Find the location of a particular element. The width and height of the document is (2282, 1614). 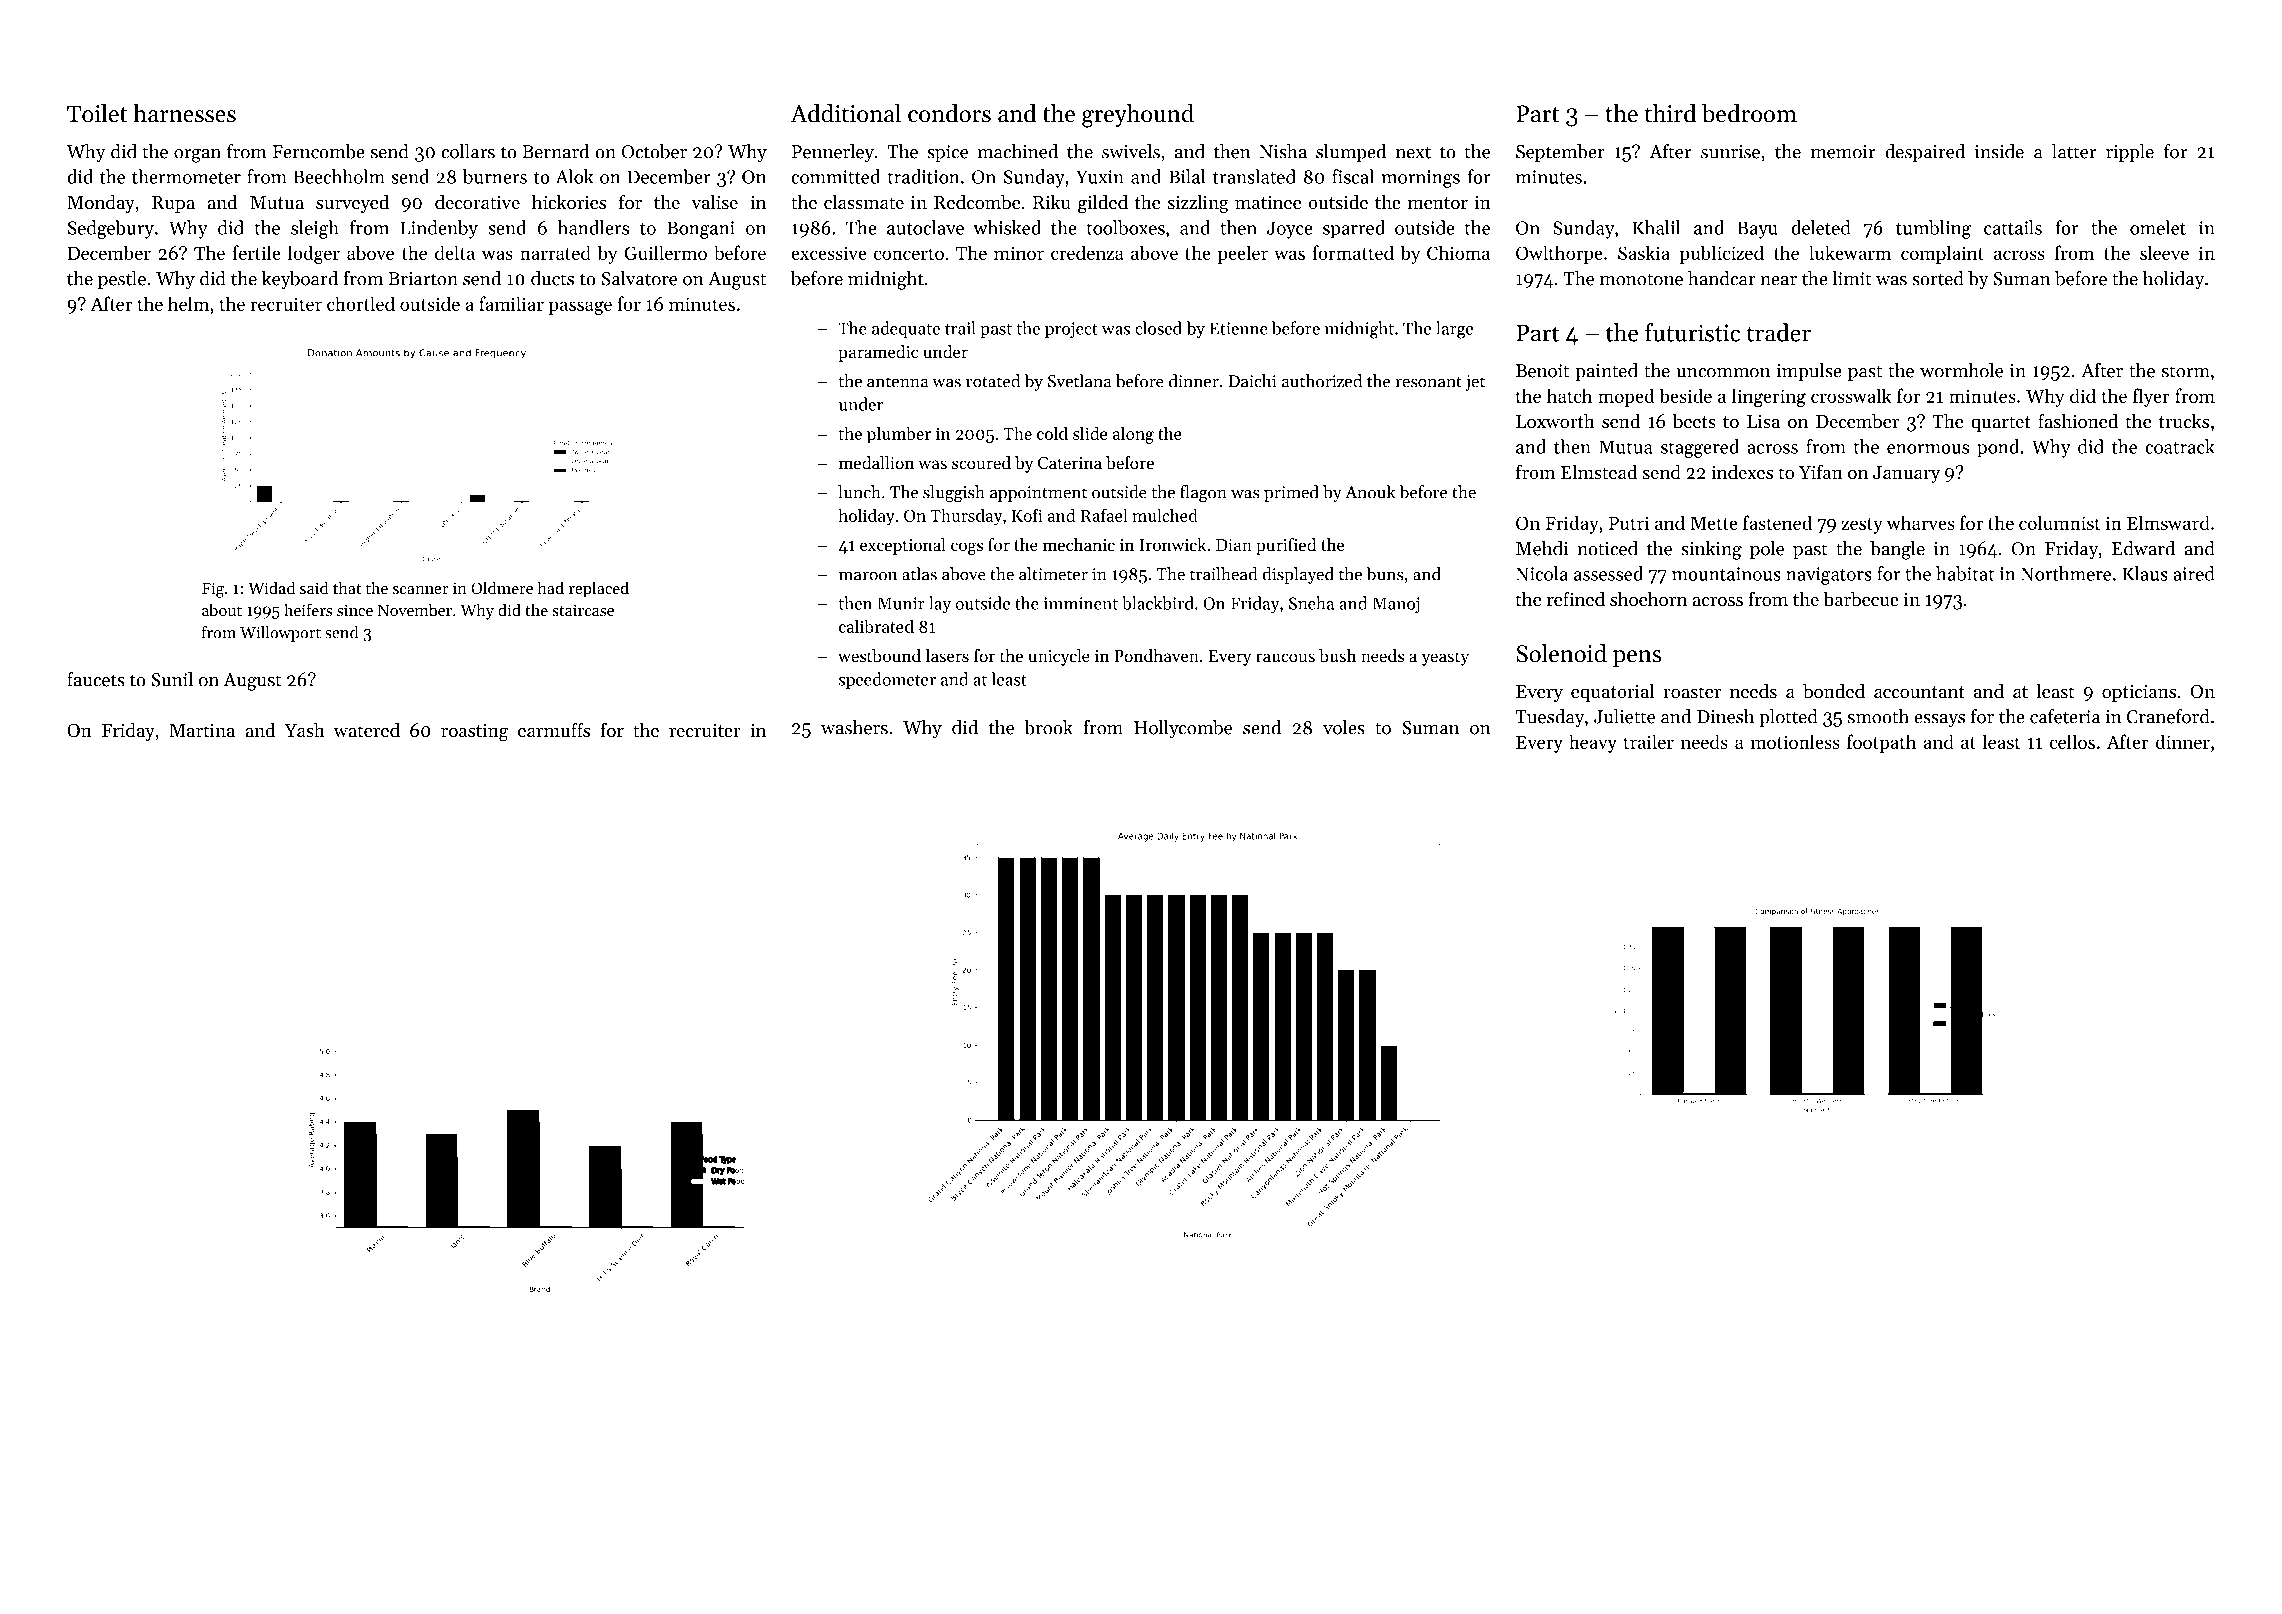

Martina is located at coordinates (202, 730).
